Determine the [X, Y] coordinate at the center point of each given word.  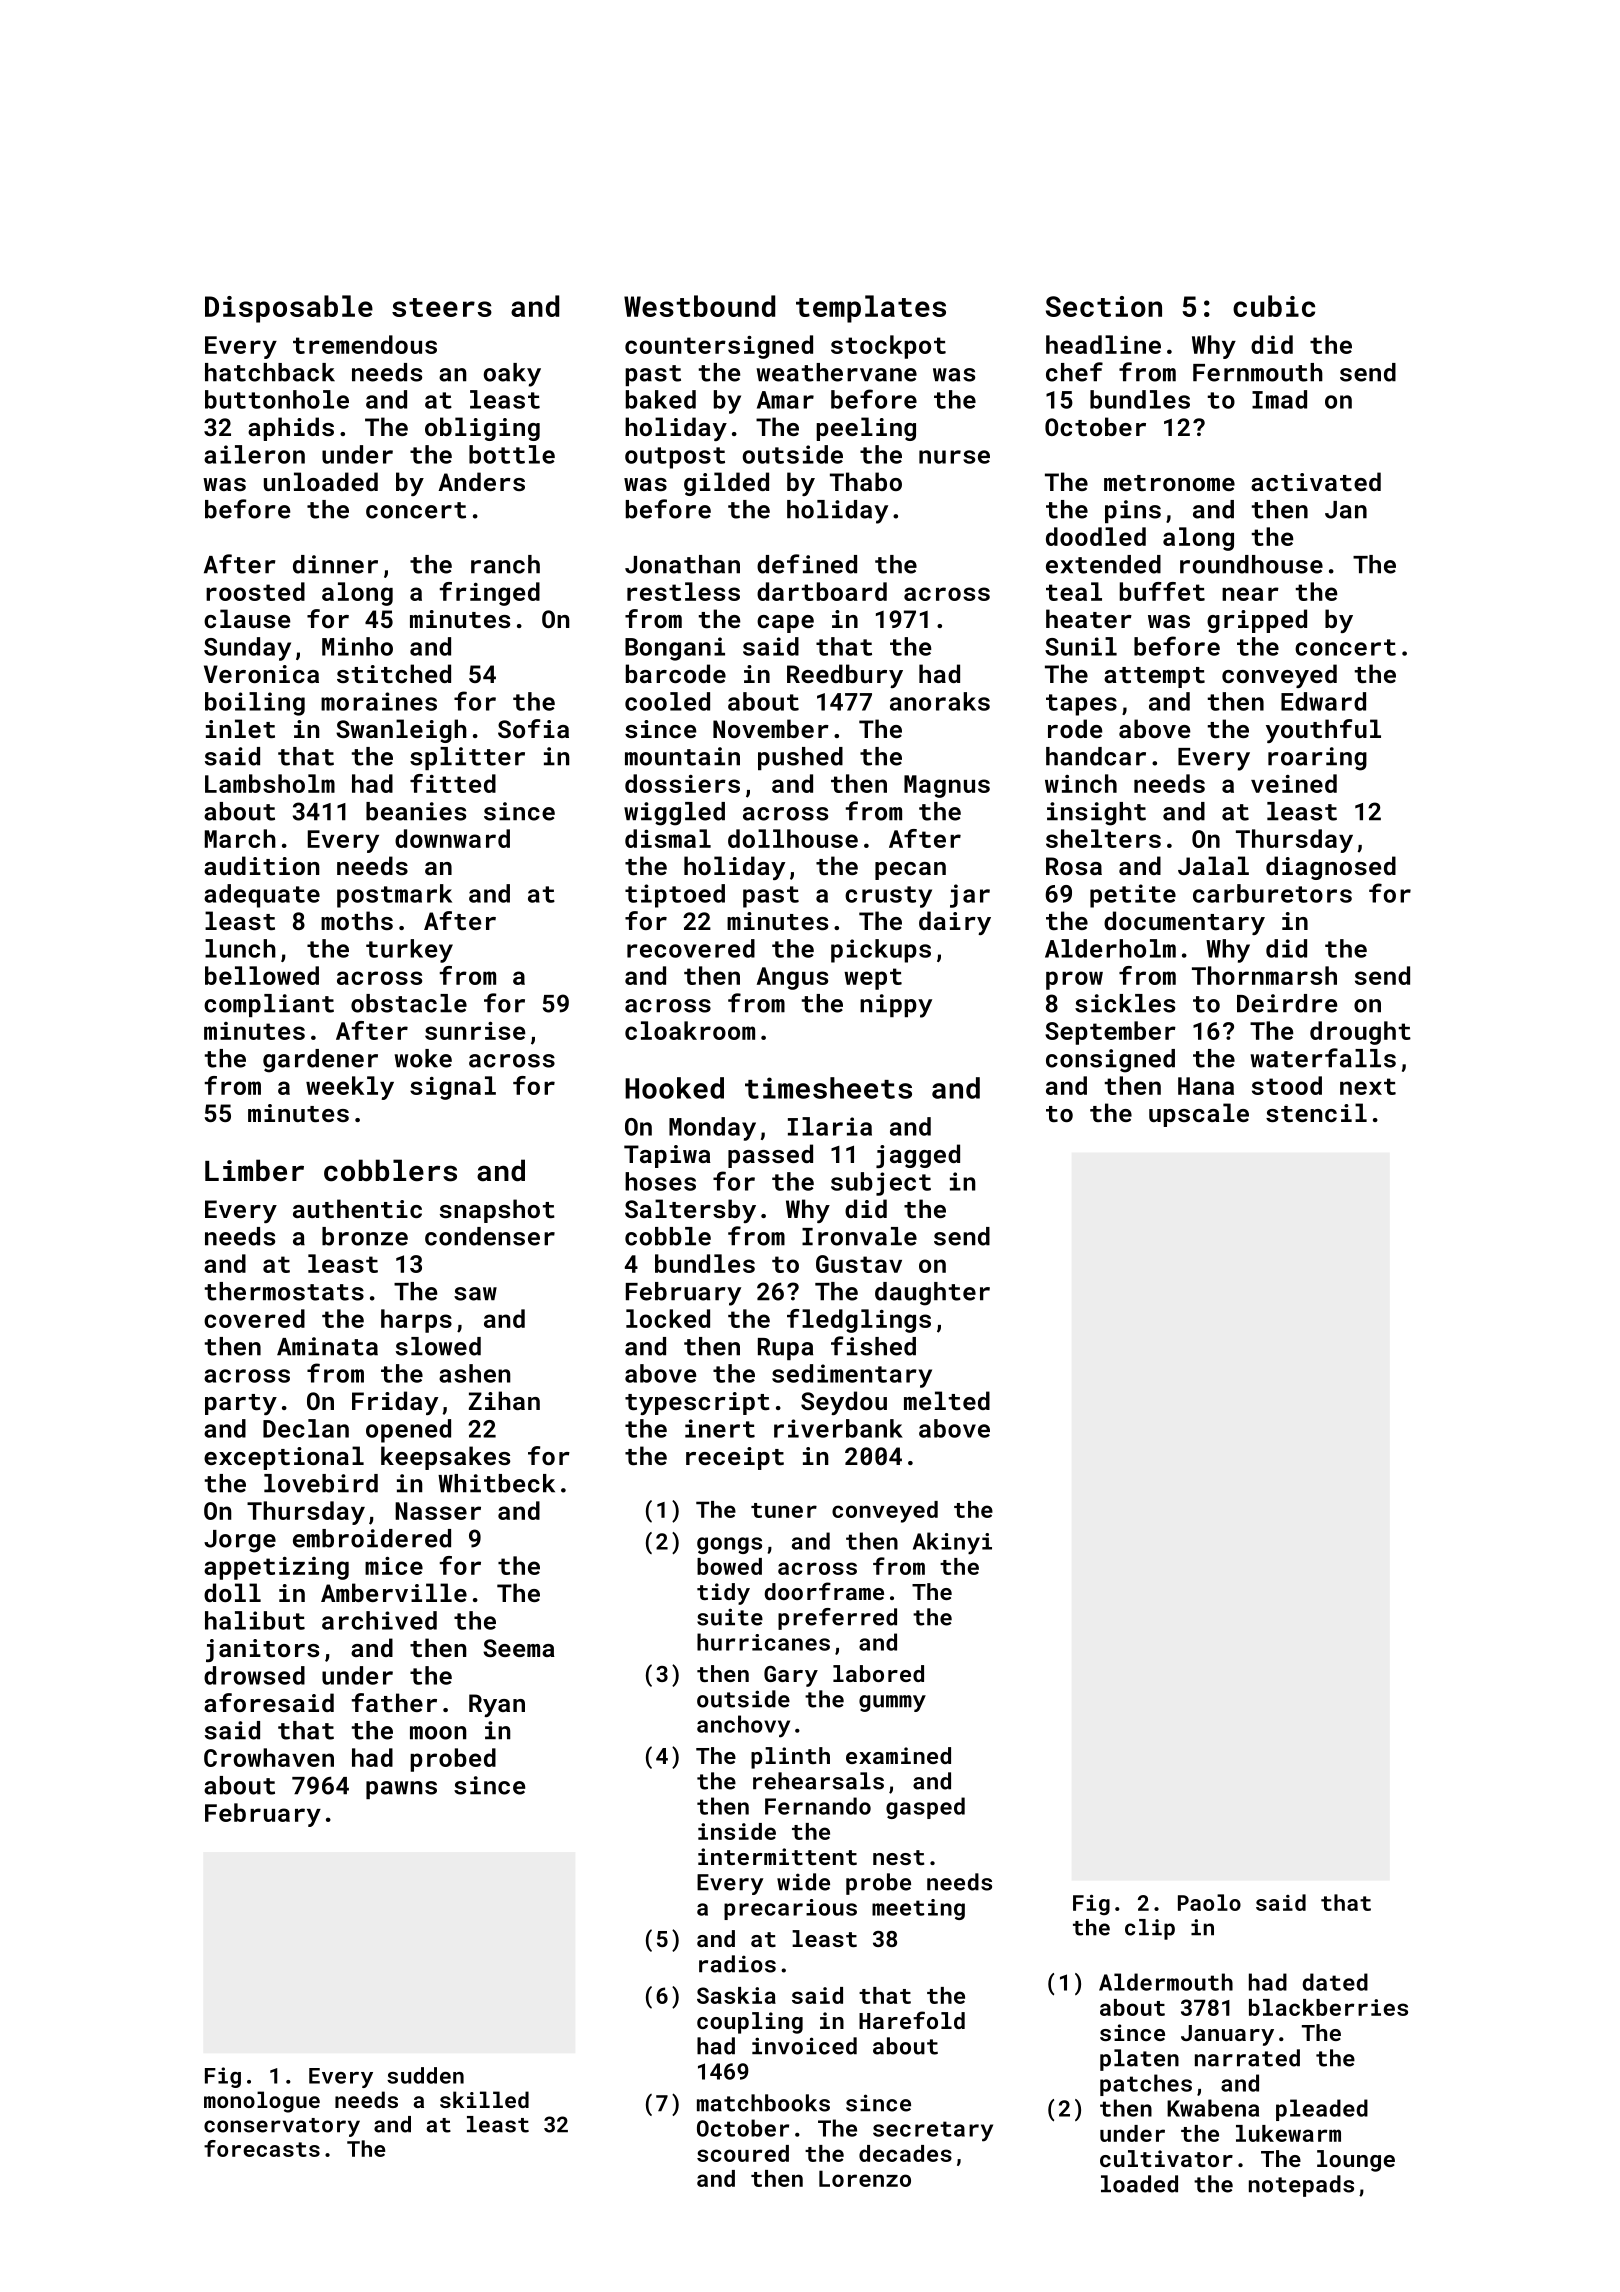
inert [720, 1428]
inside [737, 1831]
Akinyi [952, 1543]
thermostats [284, 1291]
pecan [910, 871]
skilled [484, 2099]
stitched [394, 673]
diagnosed [1331, 868]
